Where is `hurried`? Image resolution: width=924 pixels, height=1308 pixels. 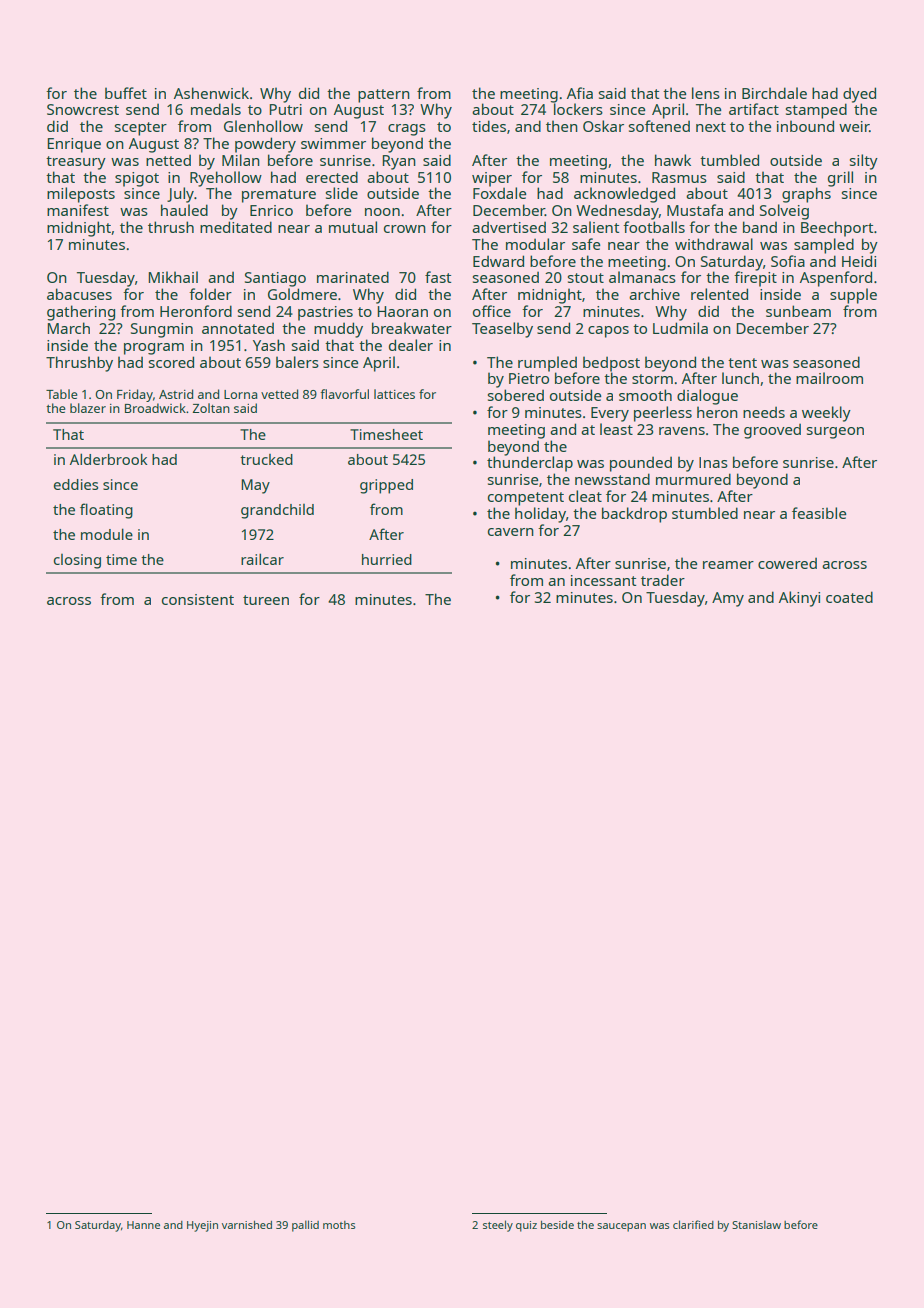
hurried is located at coordinates (387, 559).
